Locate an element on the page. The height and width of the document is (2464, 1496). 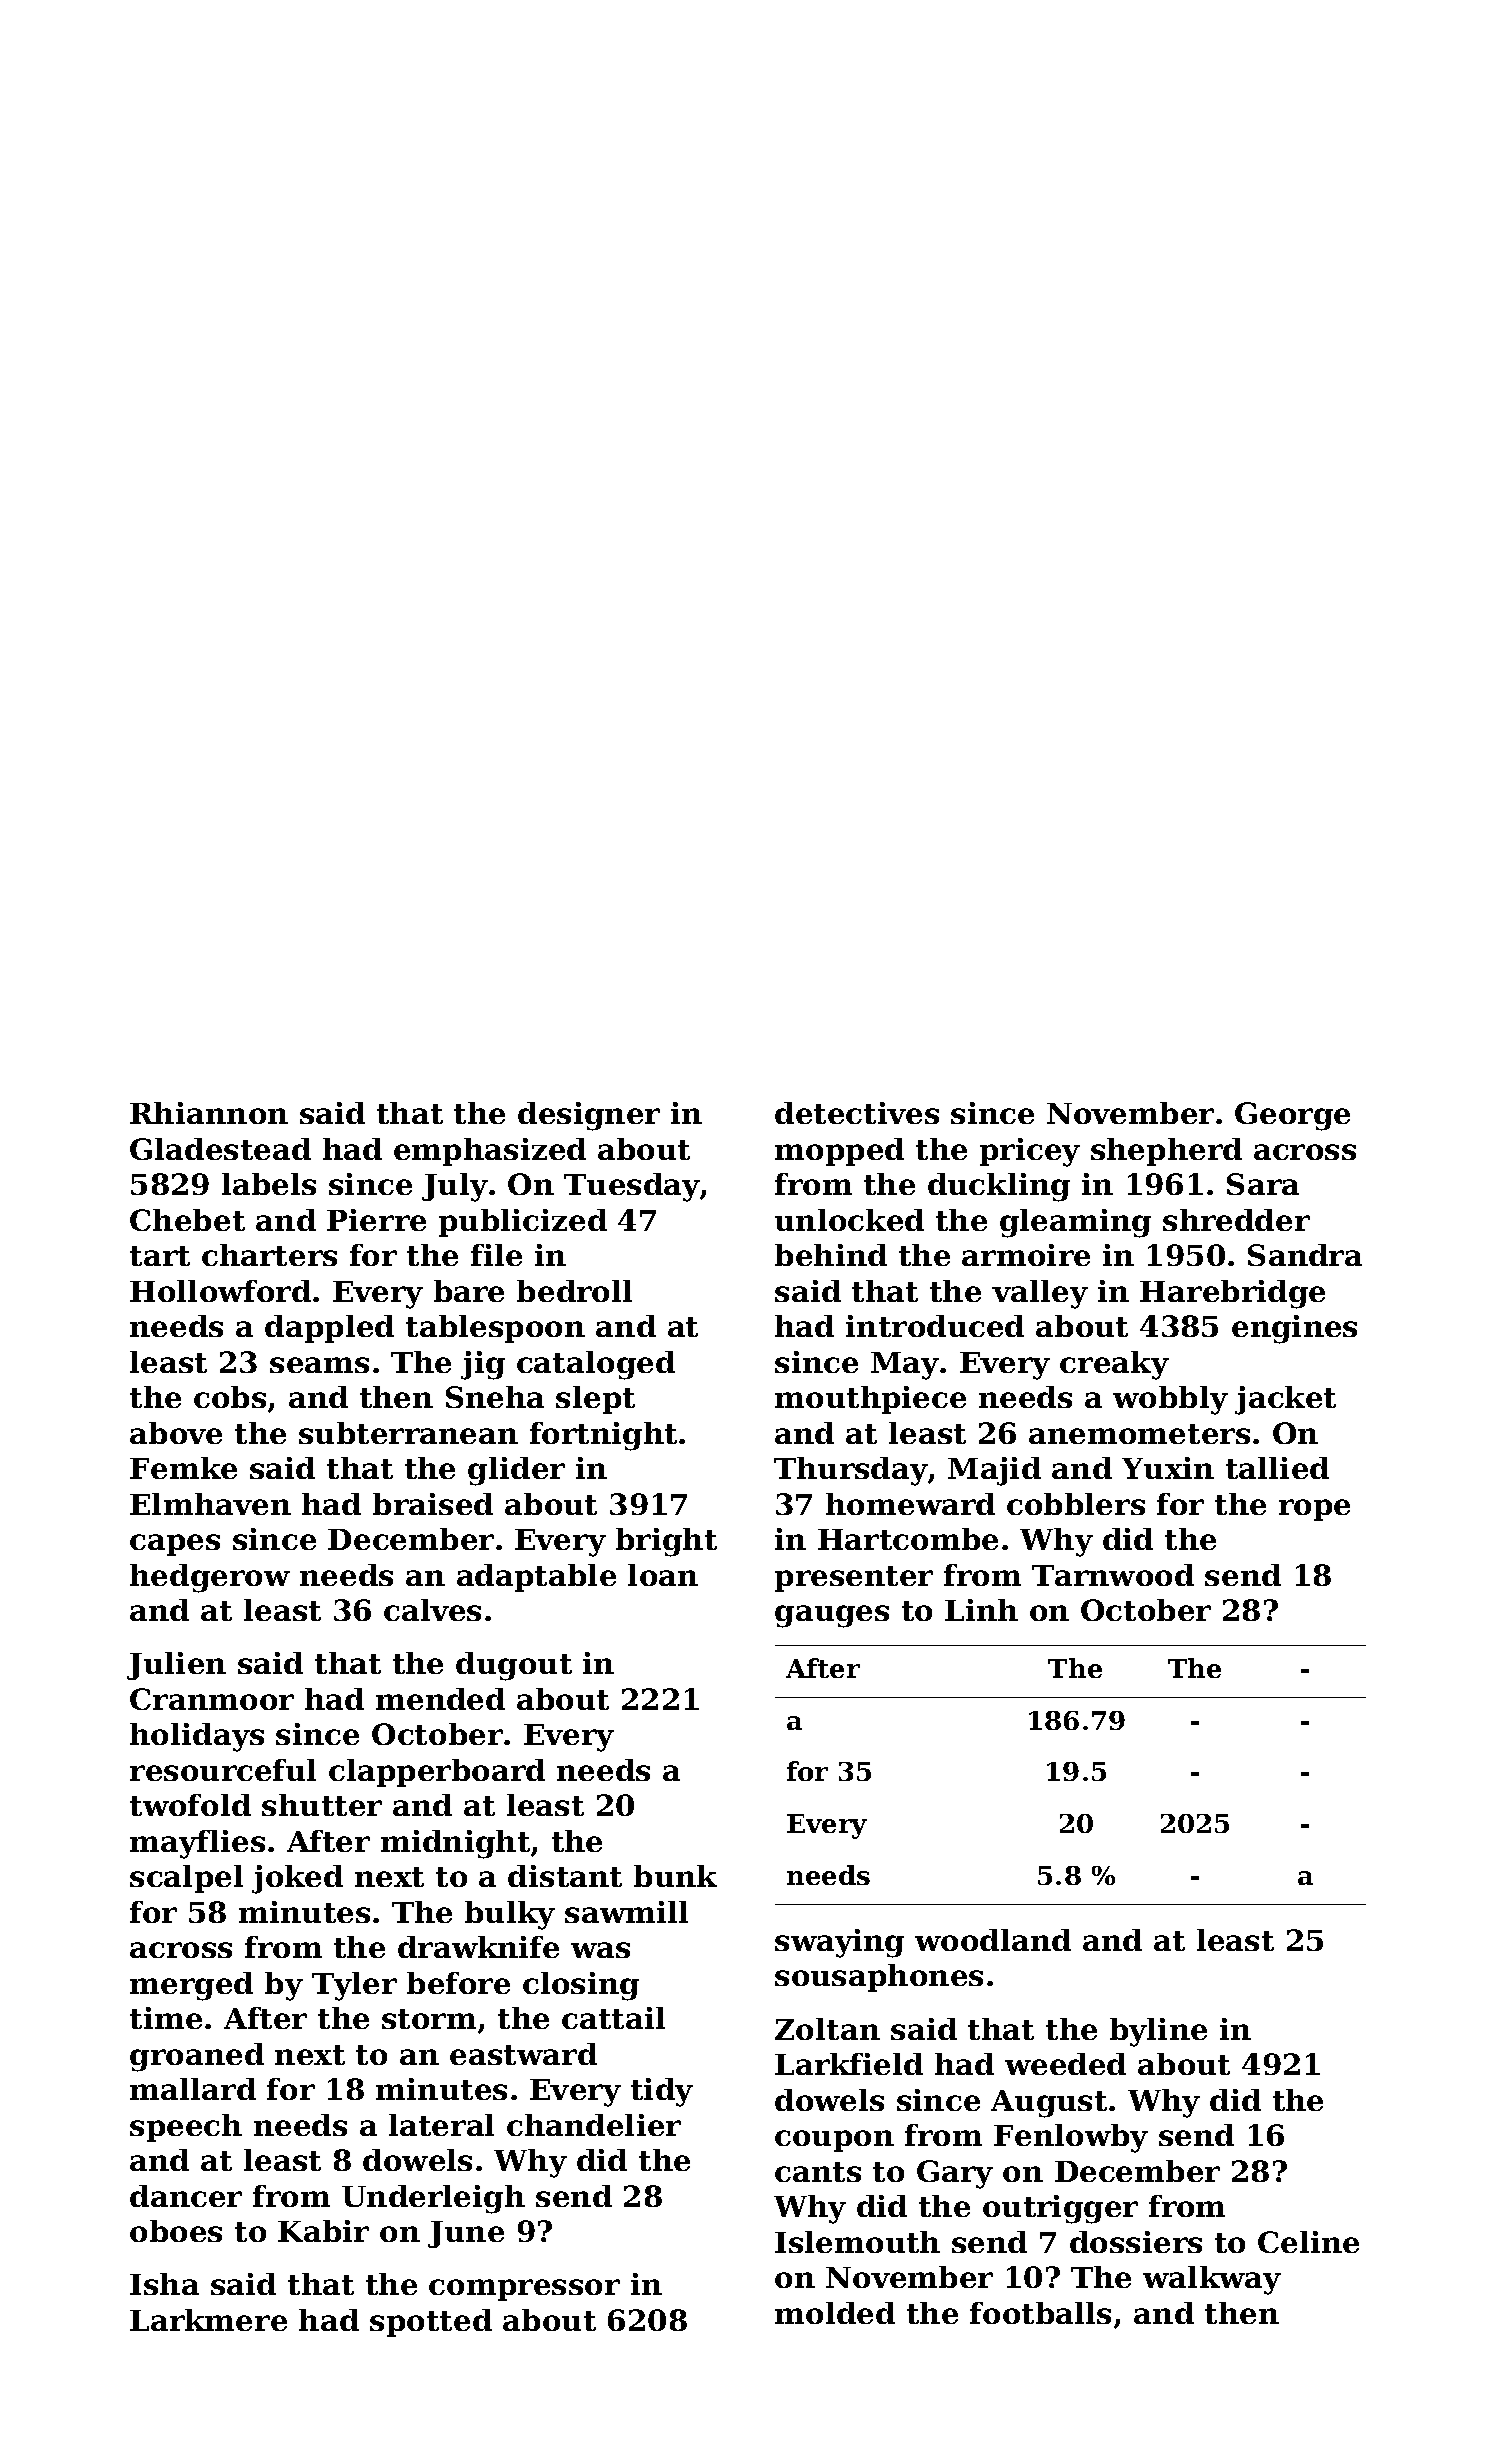
molded is located at coordinates (835, 2313).
